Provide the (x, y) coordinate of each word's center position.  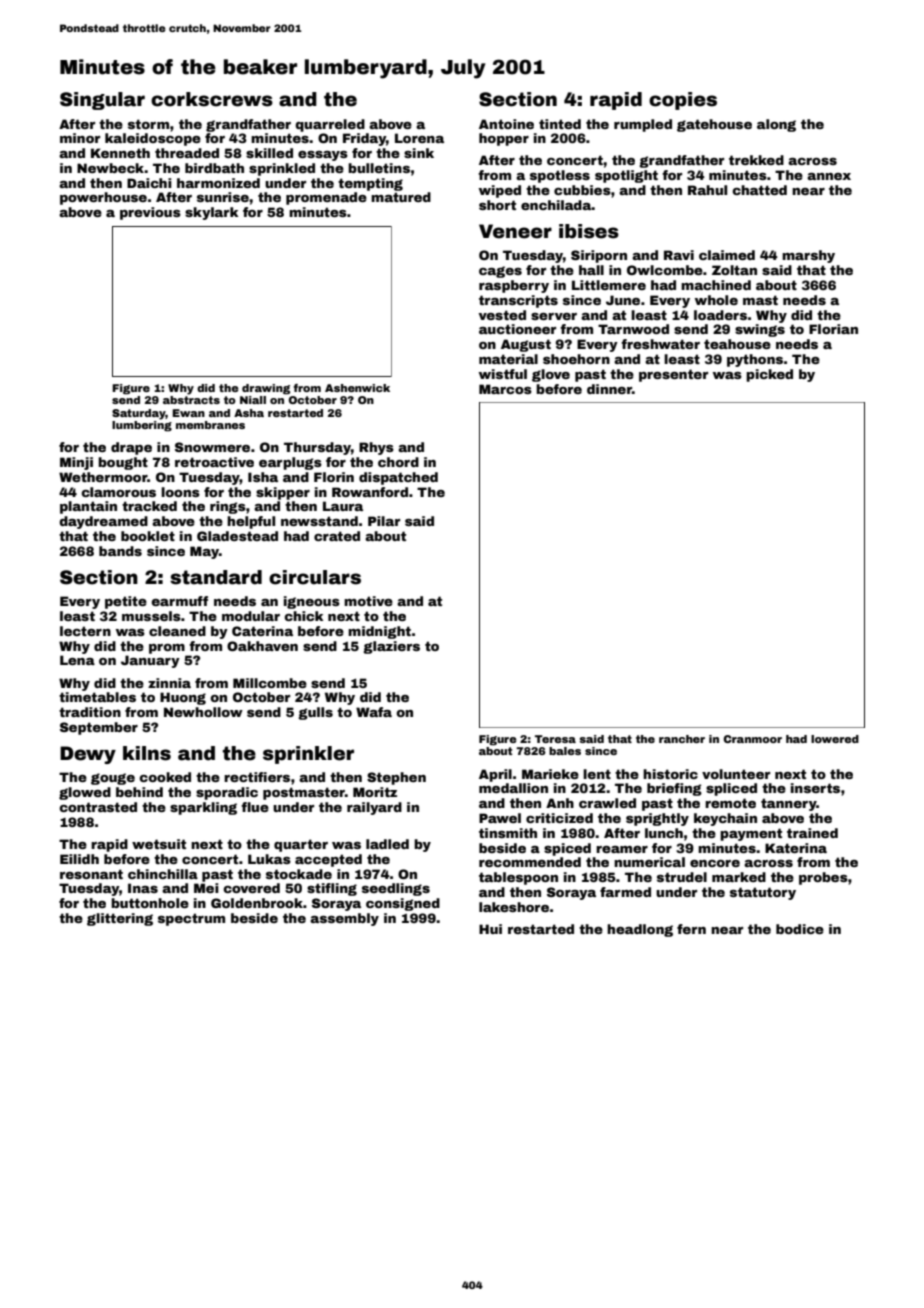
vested (502, 315)
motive (368, 601)
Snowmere (212, 447)
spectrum (191, 919)
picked (769, 375)
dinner (609, 389)
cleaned (177, 631)
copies (683, 101)
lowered (835, 739)
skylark (211, 213)
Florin (334, 477)
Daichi (149, 183)
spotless (560, 176)
